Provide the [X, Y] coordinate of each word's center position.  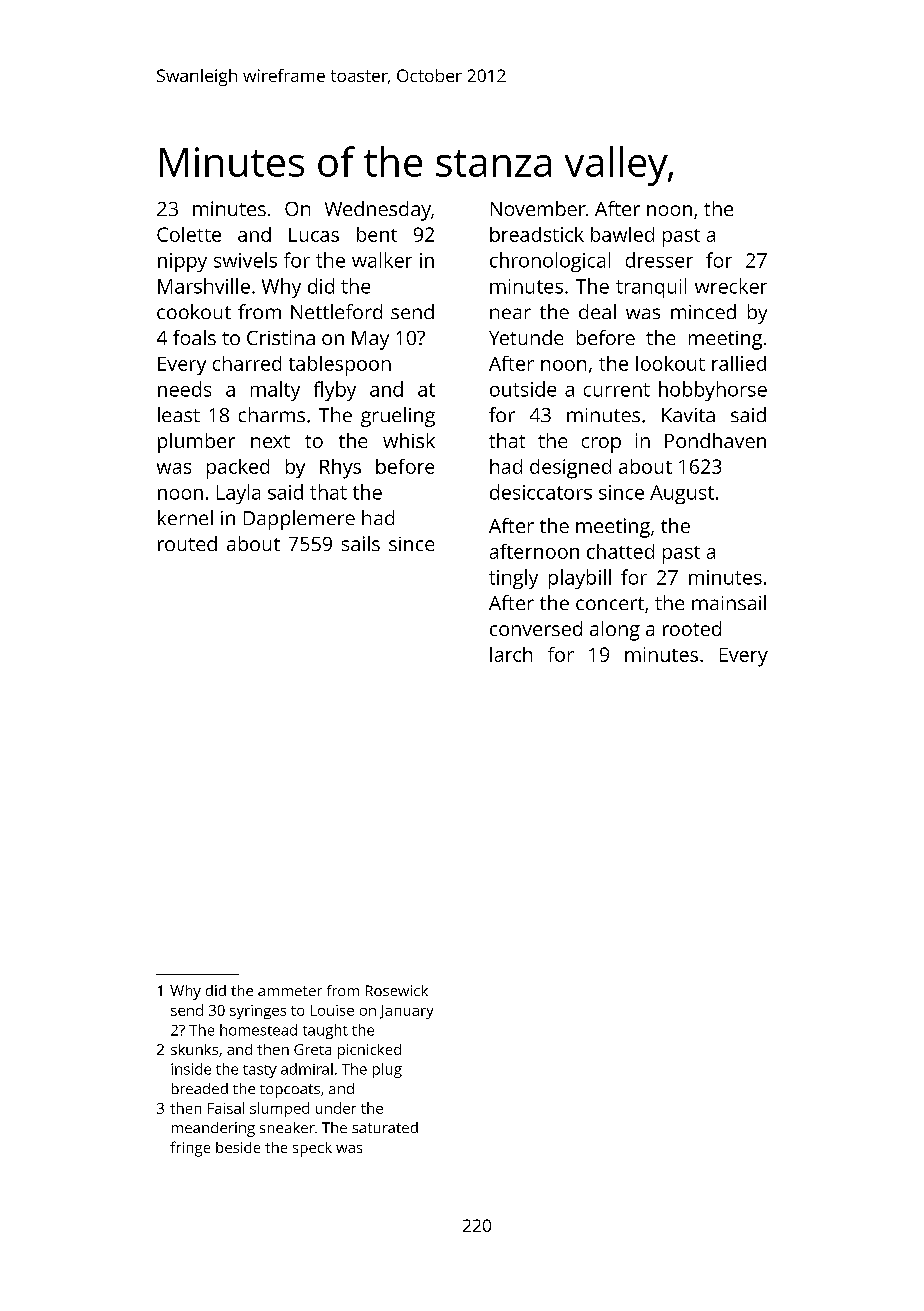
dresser [659, 260]
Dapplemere [299, 520]
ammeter [290, 991]
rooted [692, 628]
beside [238, 1147]
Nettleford [336, 311]
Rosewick [397, 990]
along [615, 631]
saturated [385, 1127]
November [538, 208]
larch [511, 654]
